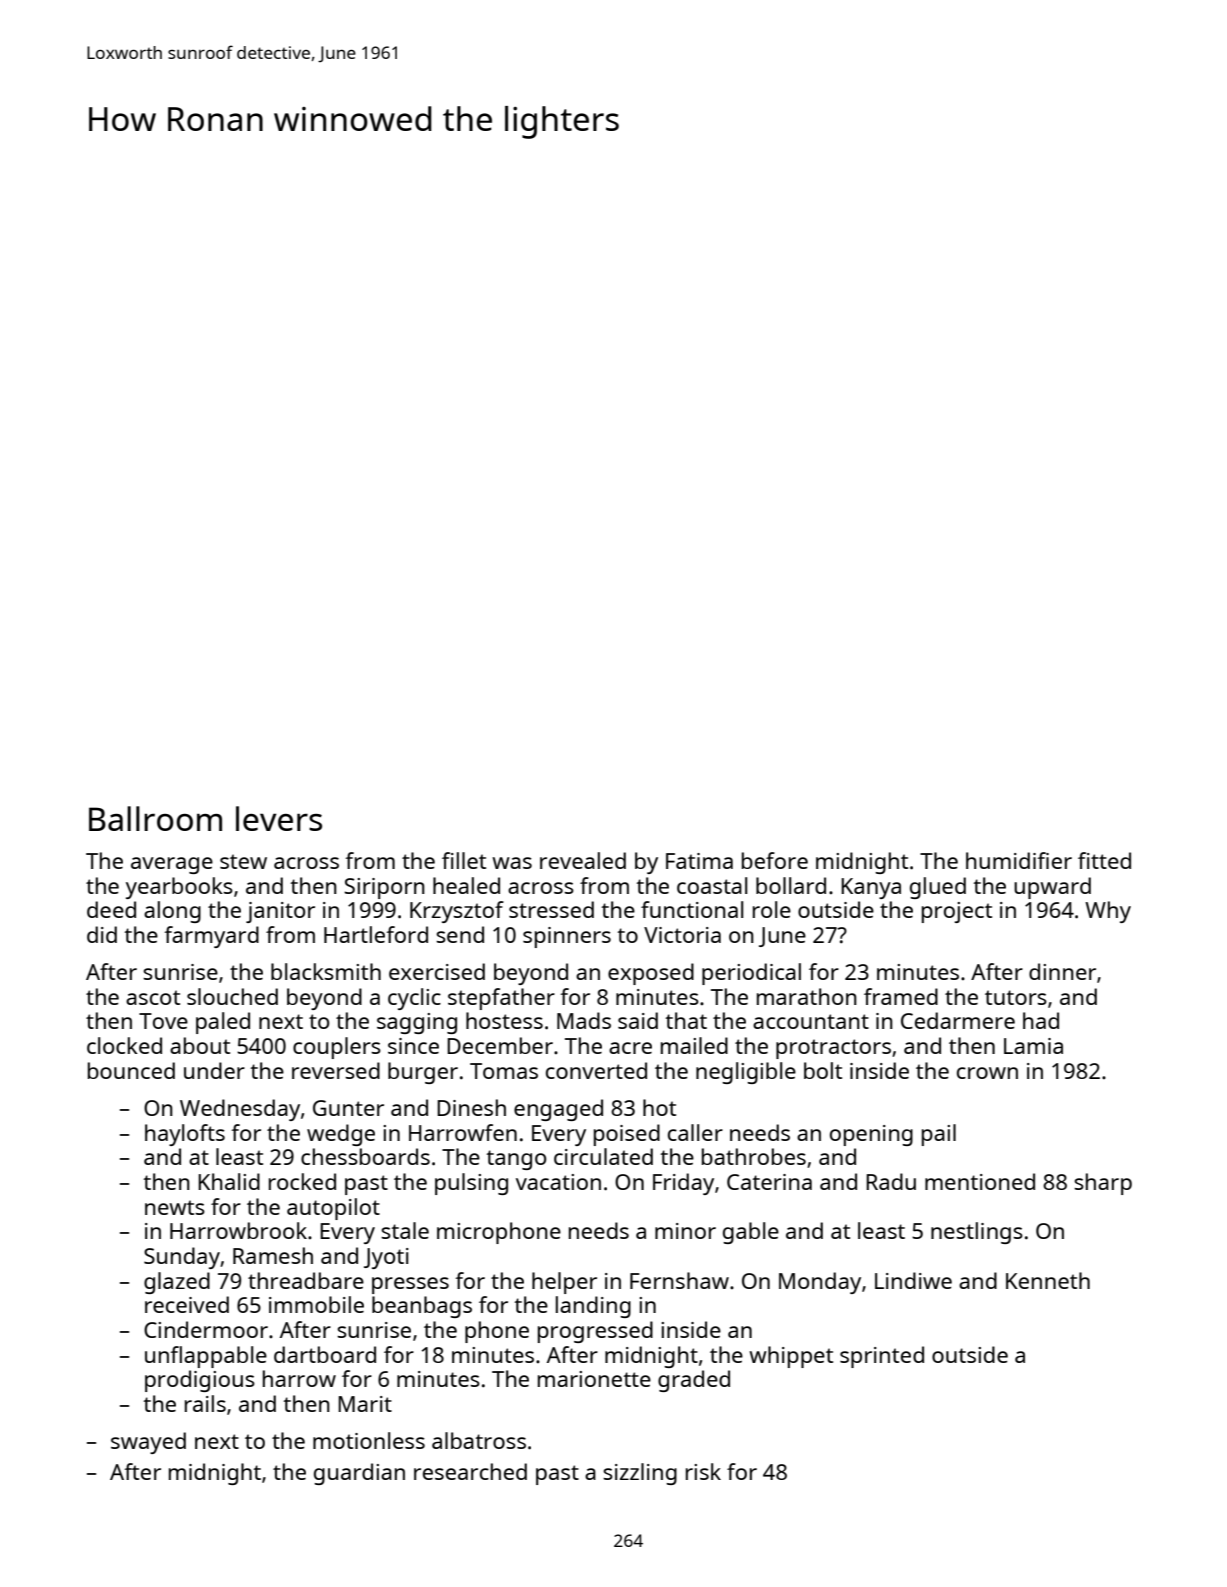  Describe the element at coordinates (640, 1474) in the image. I see `sizzling` at that location.
